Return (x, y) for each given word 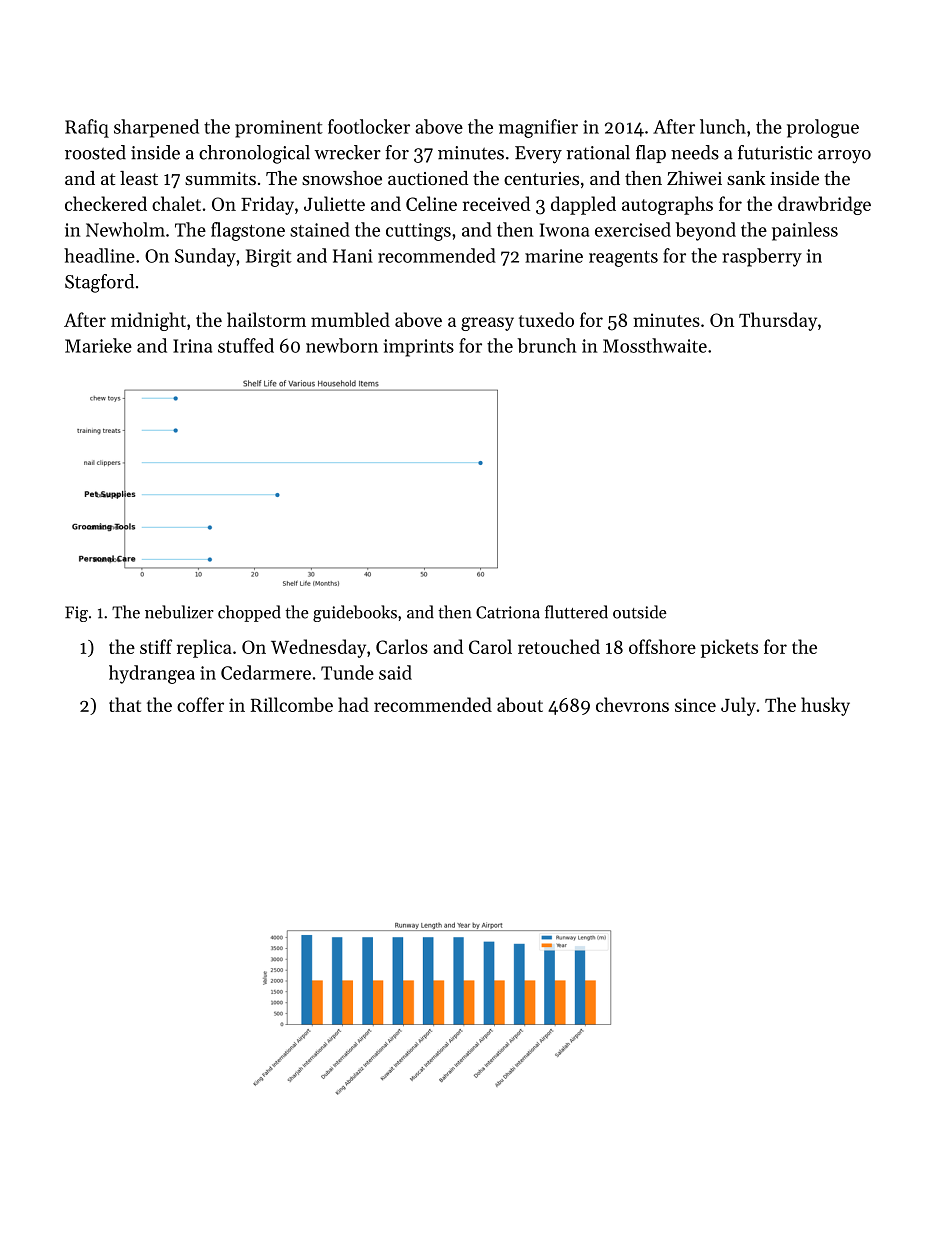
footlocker (369, 126)
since (695, 705)
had (353, 704)
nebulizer (179, 612)
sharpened (156, 128)
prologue (823, 128)
